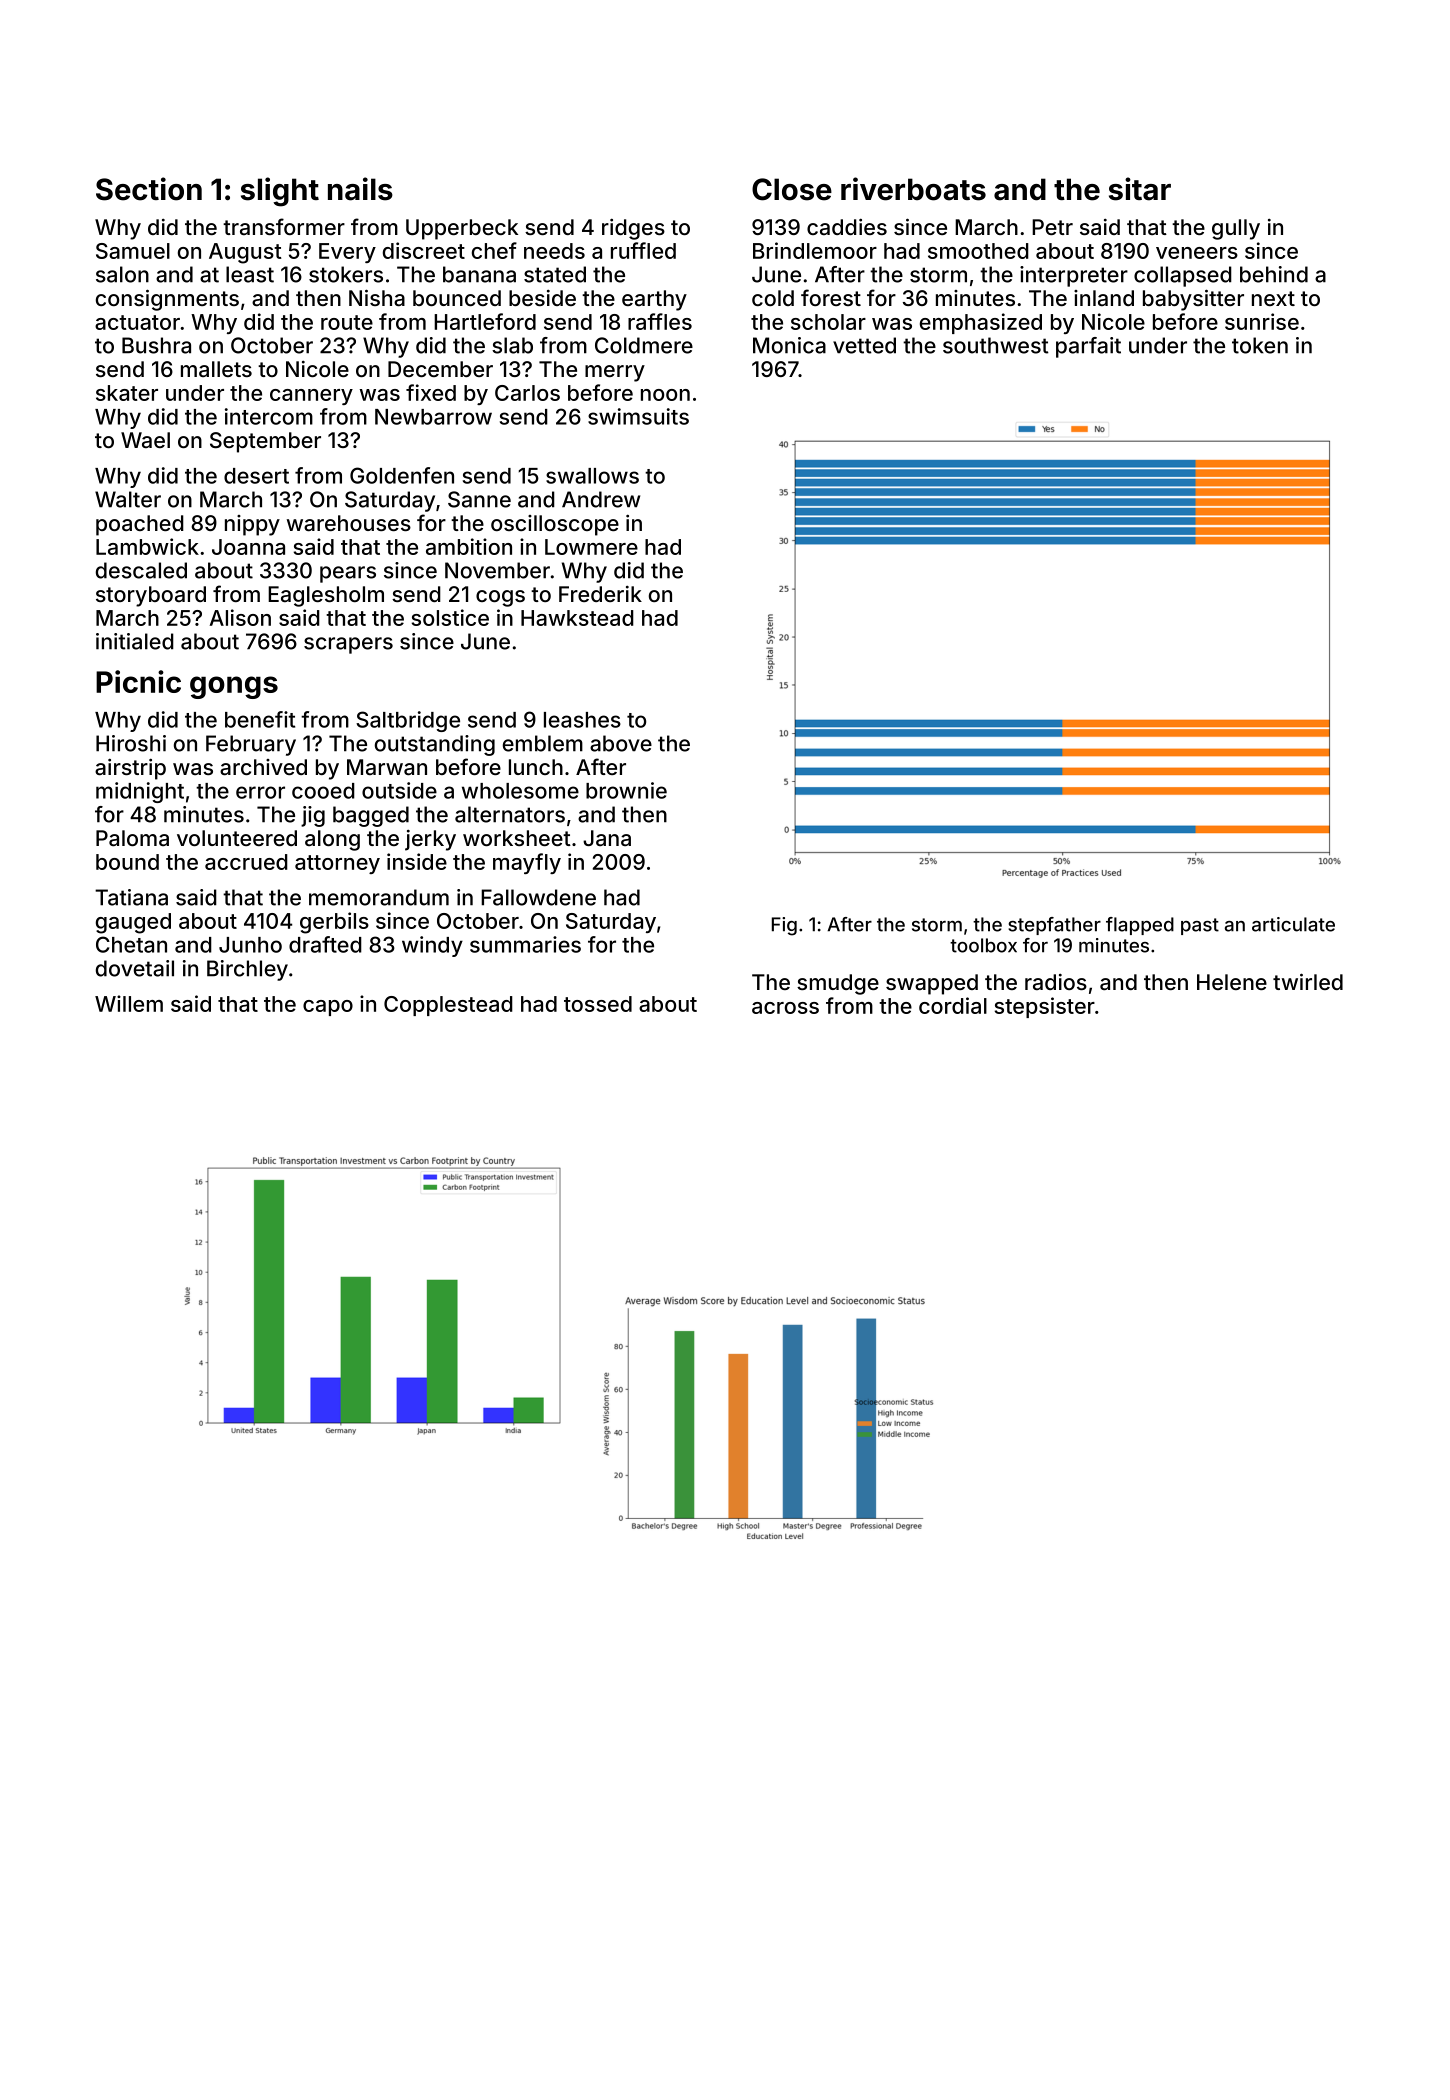 The width and height of the image is (1450, 2100). Describe the element at coordinates (978, 251) in the image. I see `smoothed` at that location.
